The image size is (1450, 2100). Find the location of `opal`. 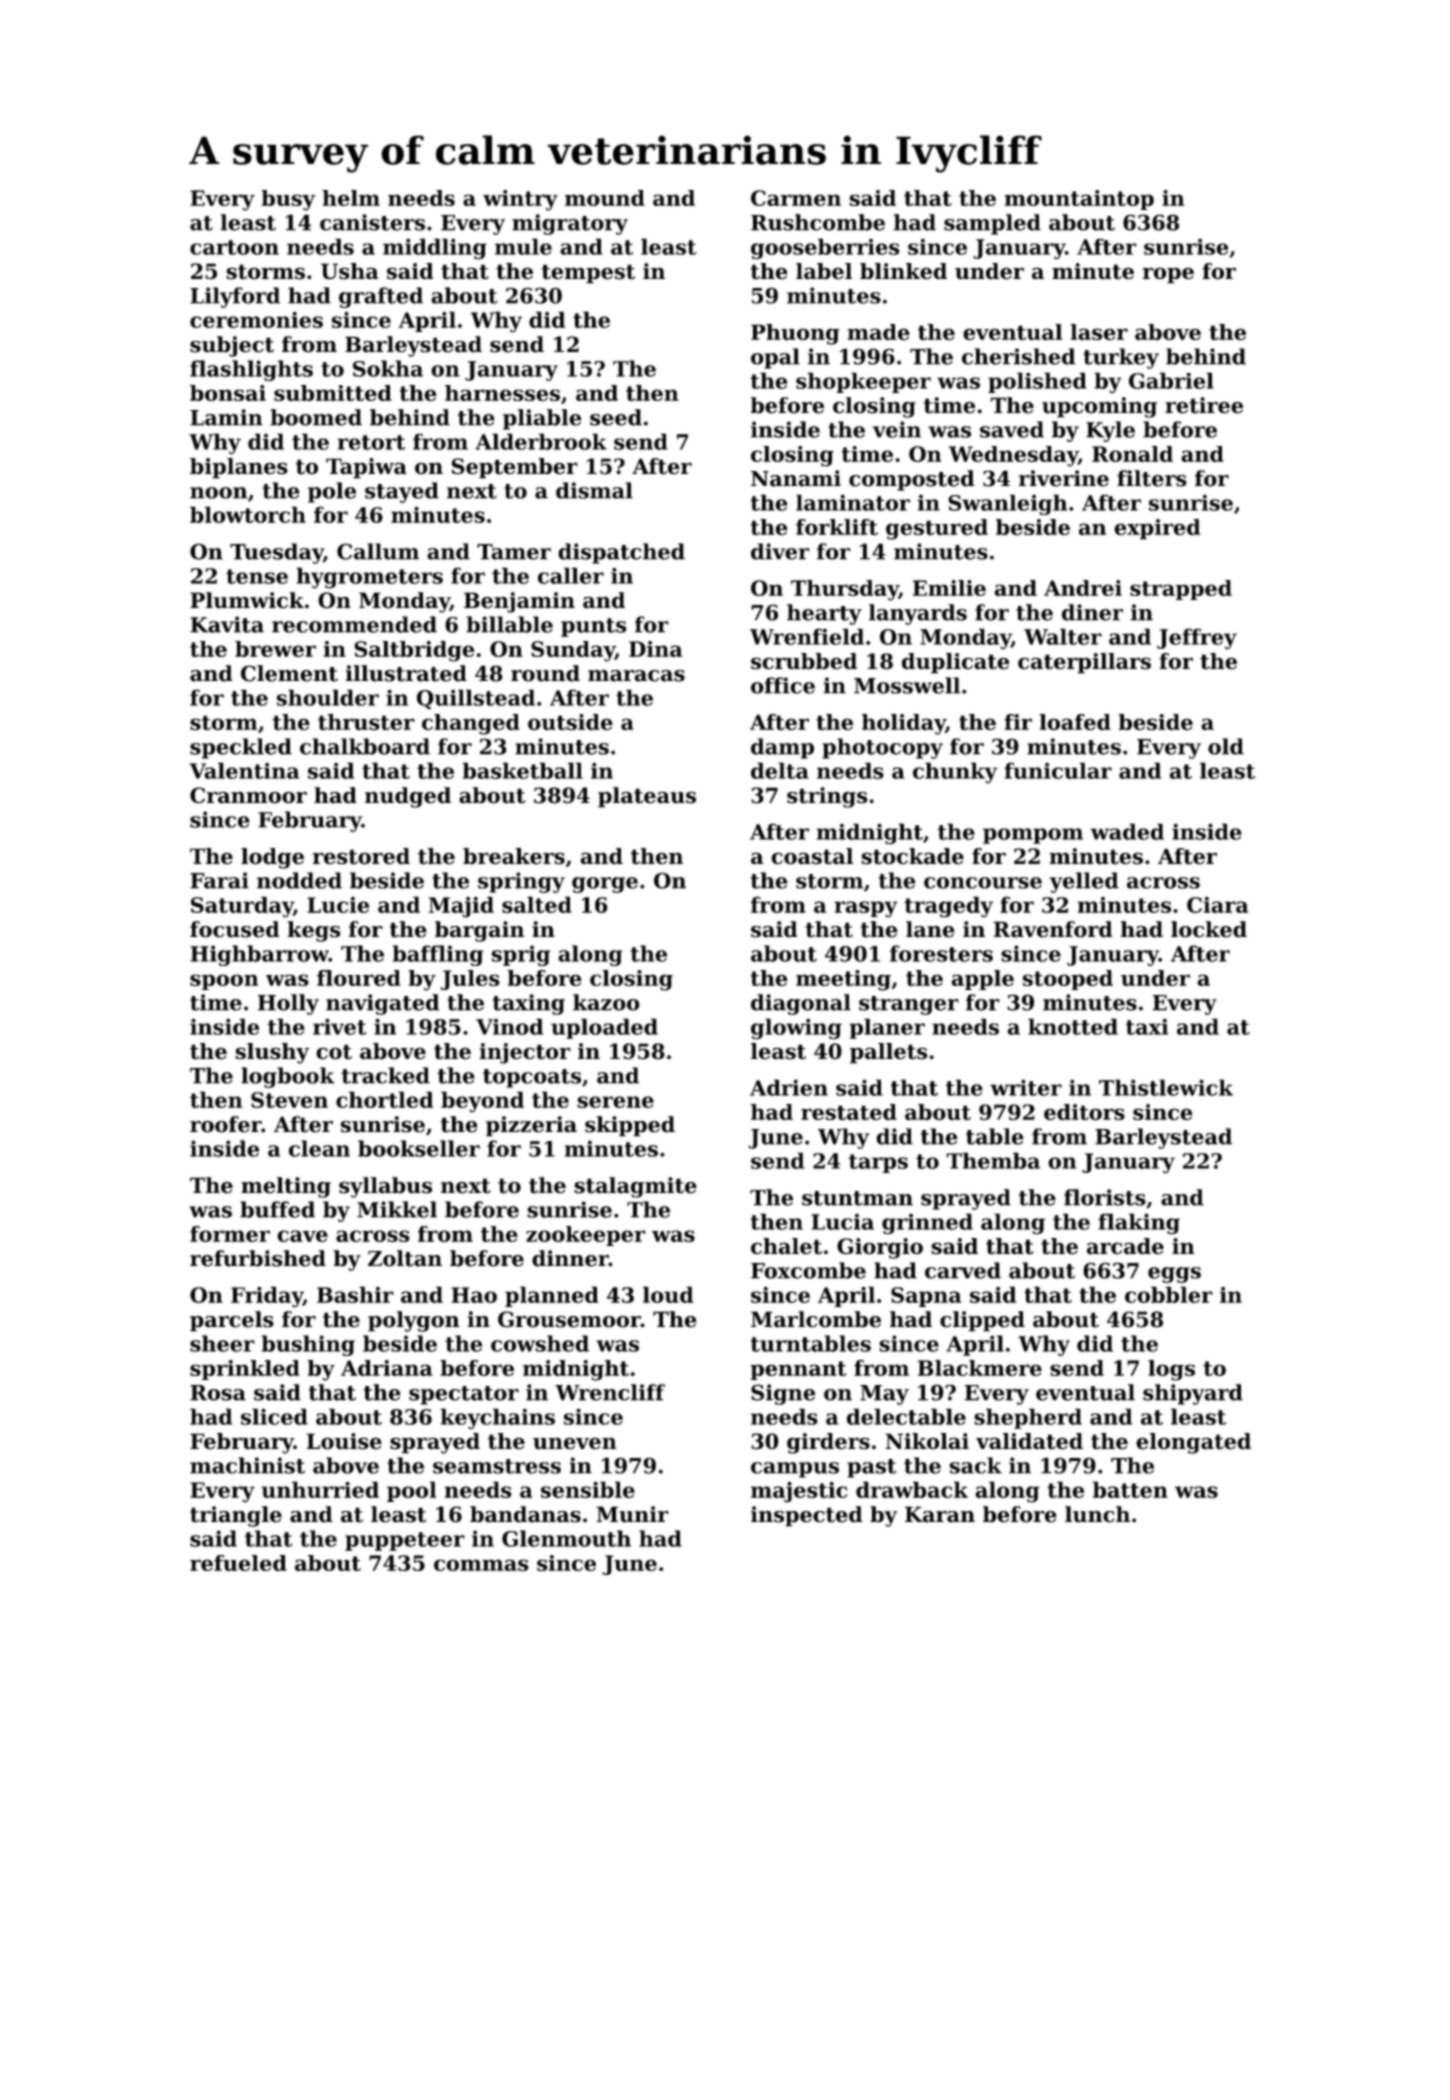

opal is located at coordinates (775, 358).
